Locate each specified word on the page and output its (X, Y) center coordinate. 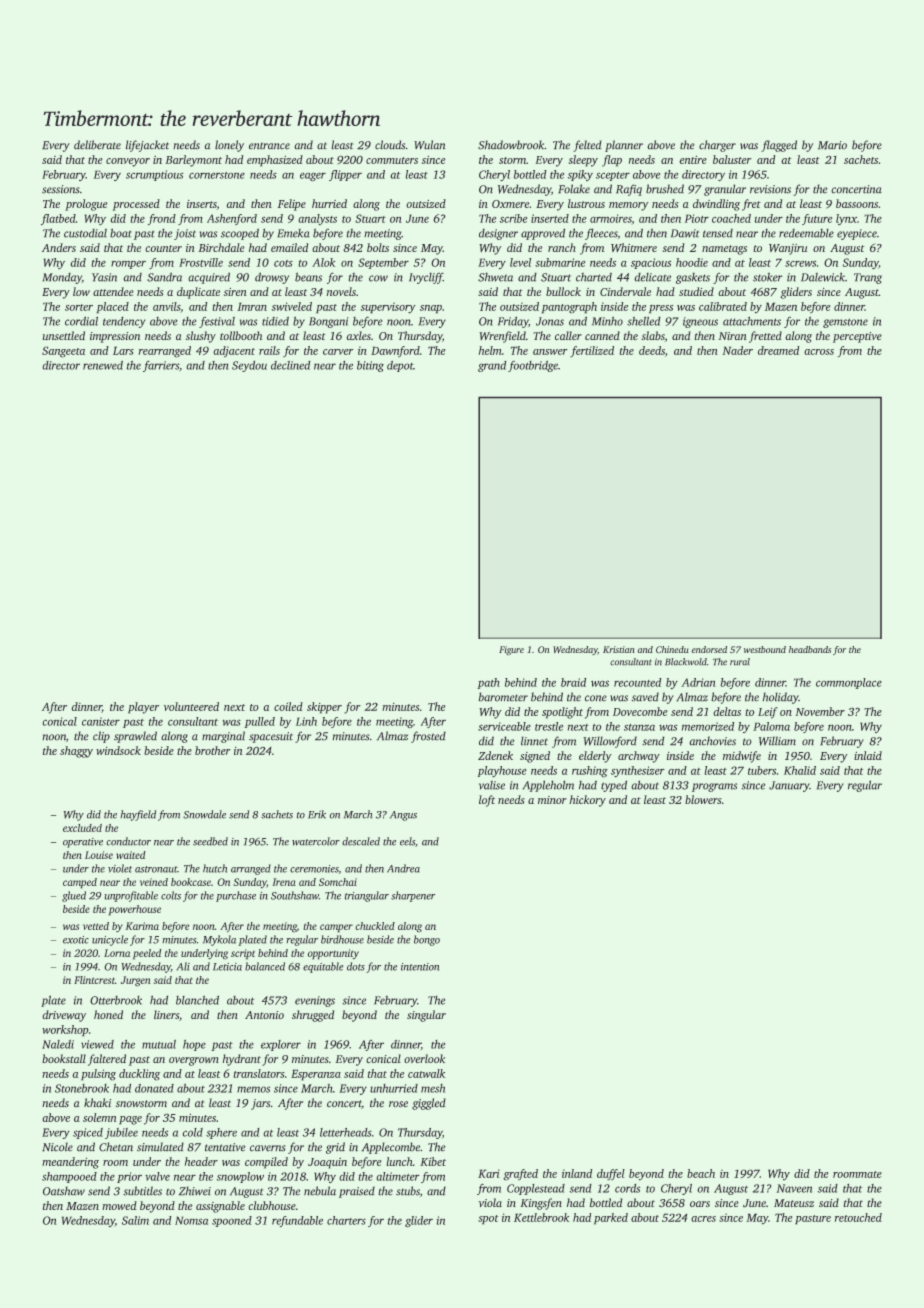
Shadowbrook (511, 145)
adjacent (234, 351)
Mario (832, 145)
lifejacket (147, 146)
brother (213, 750)
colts (171, 895)
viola (490, 1202)
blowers (703, 799)
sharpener (413, 896)
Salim (135, 1220)
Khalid (800, 770)
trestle (549, 726)
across (819, 352)
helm (490, 350)
